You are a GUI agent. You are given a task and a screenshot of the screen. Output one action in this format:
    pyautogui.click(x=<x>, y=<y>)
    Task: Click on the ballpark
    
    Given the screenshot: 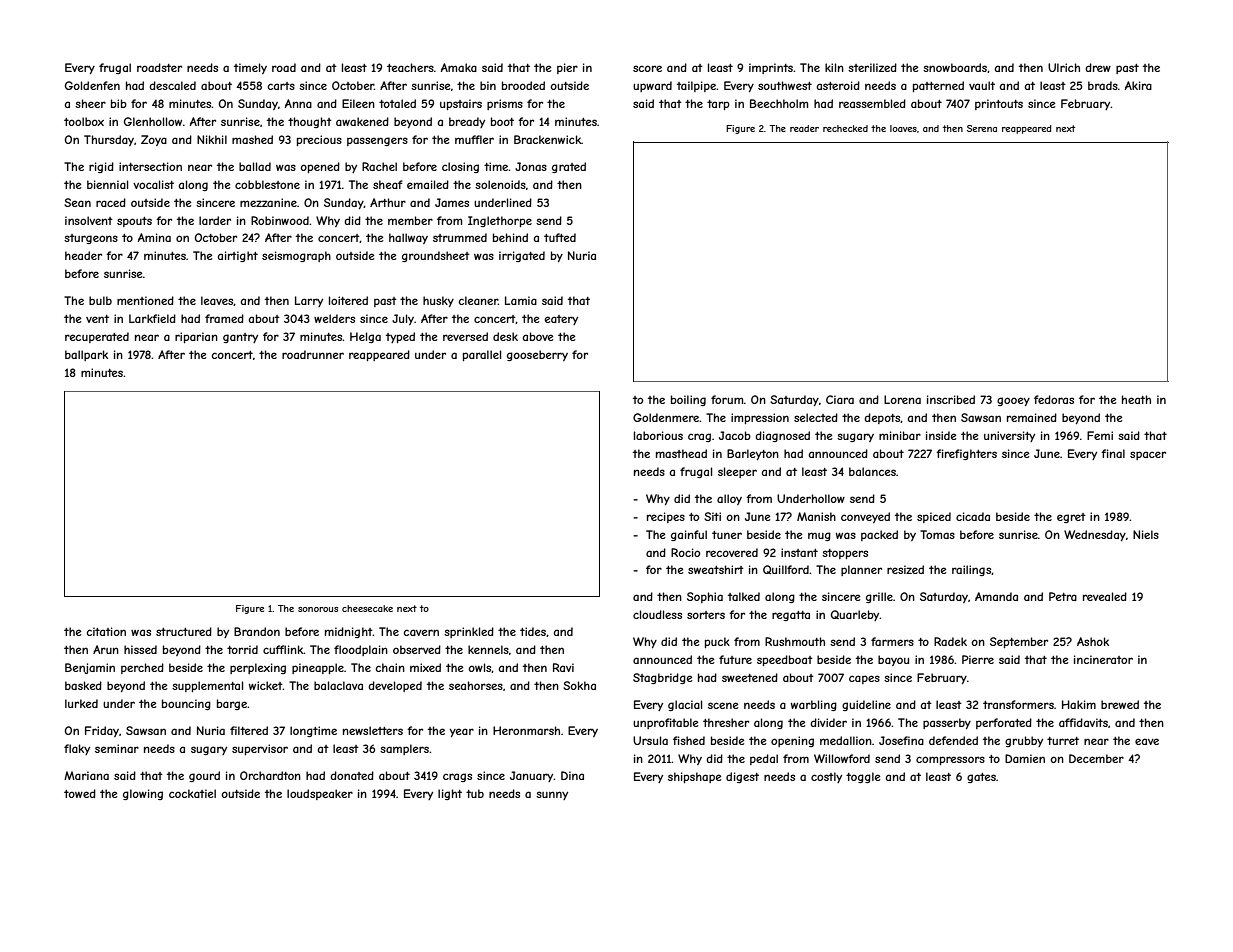 What is the action you would take?
    pyautogui.click(x=86, y=355)
